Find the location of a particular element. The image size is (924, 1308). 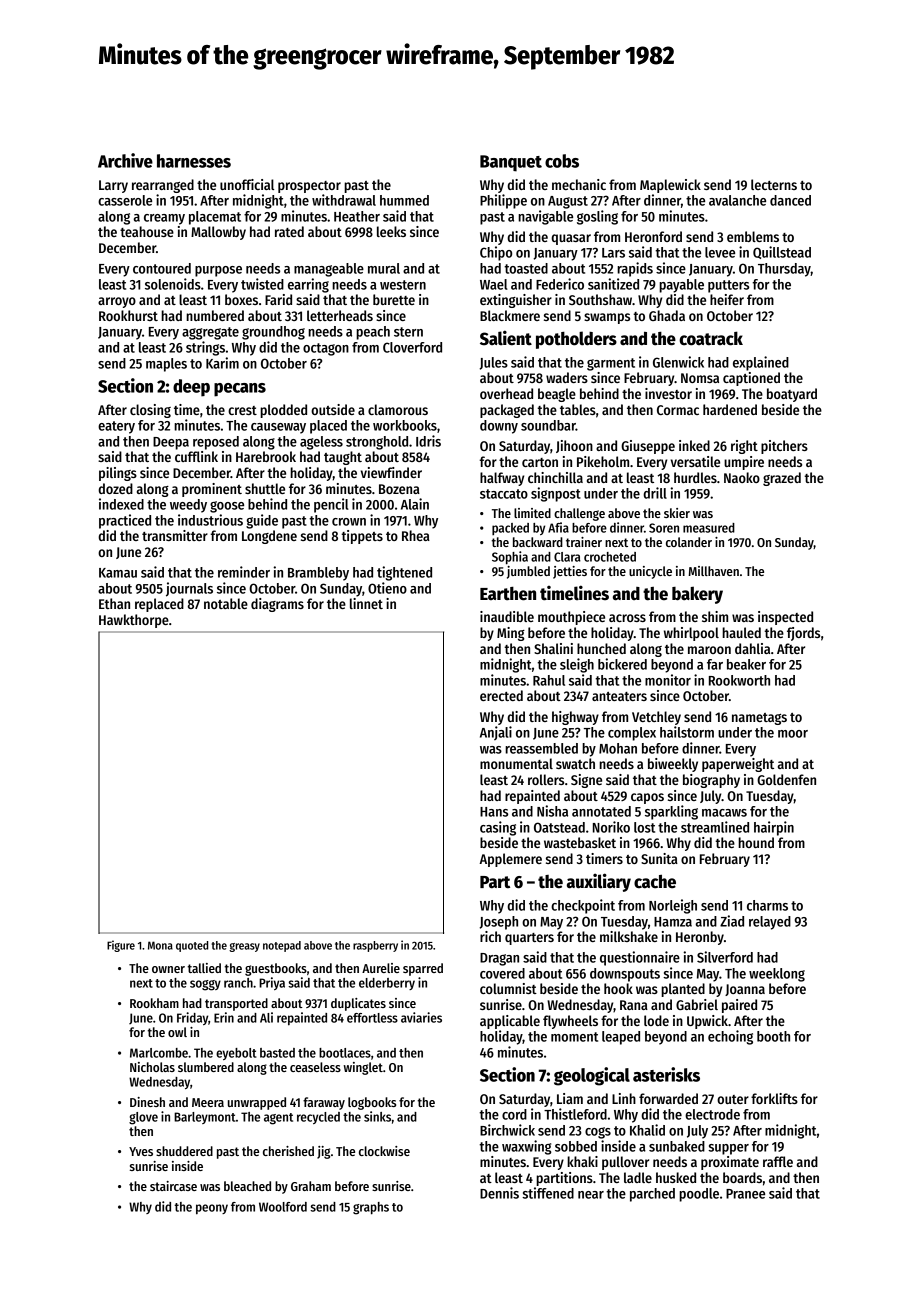

Idris is located at coordinates (428, 441).
